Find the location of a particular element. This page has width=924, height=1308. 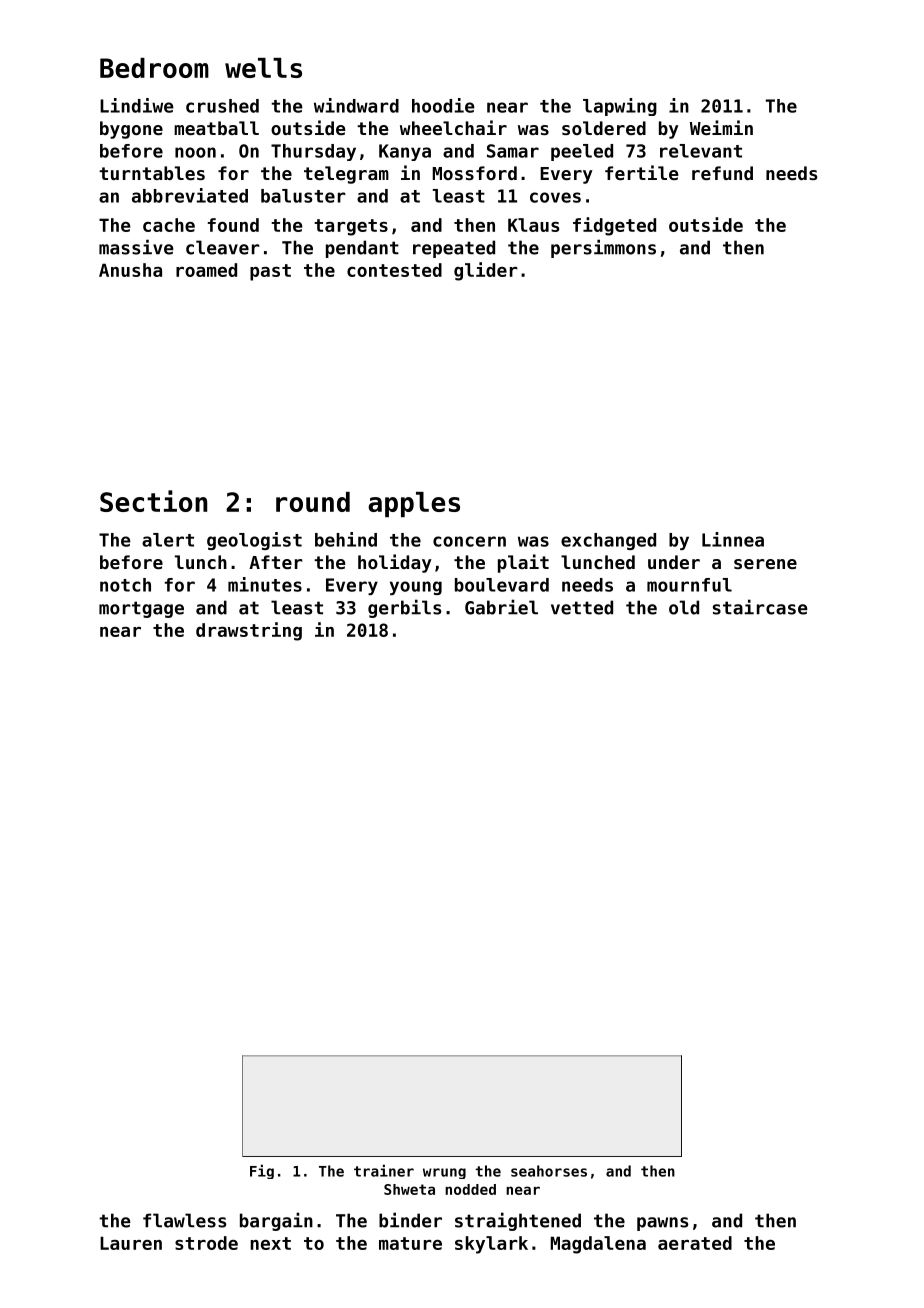

contested is located at coordinates (394, 270).
